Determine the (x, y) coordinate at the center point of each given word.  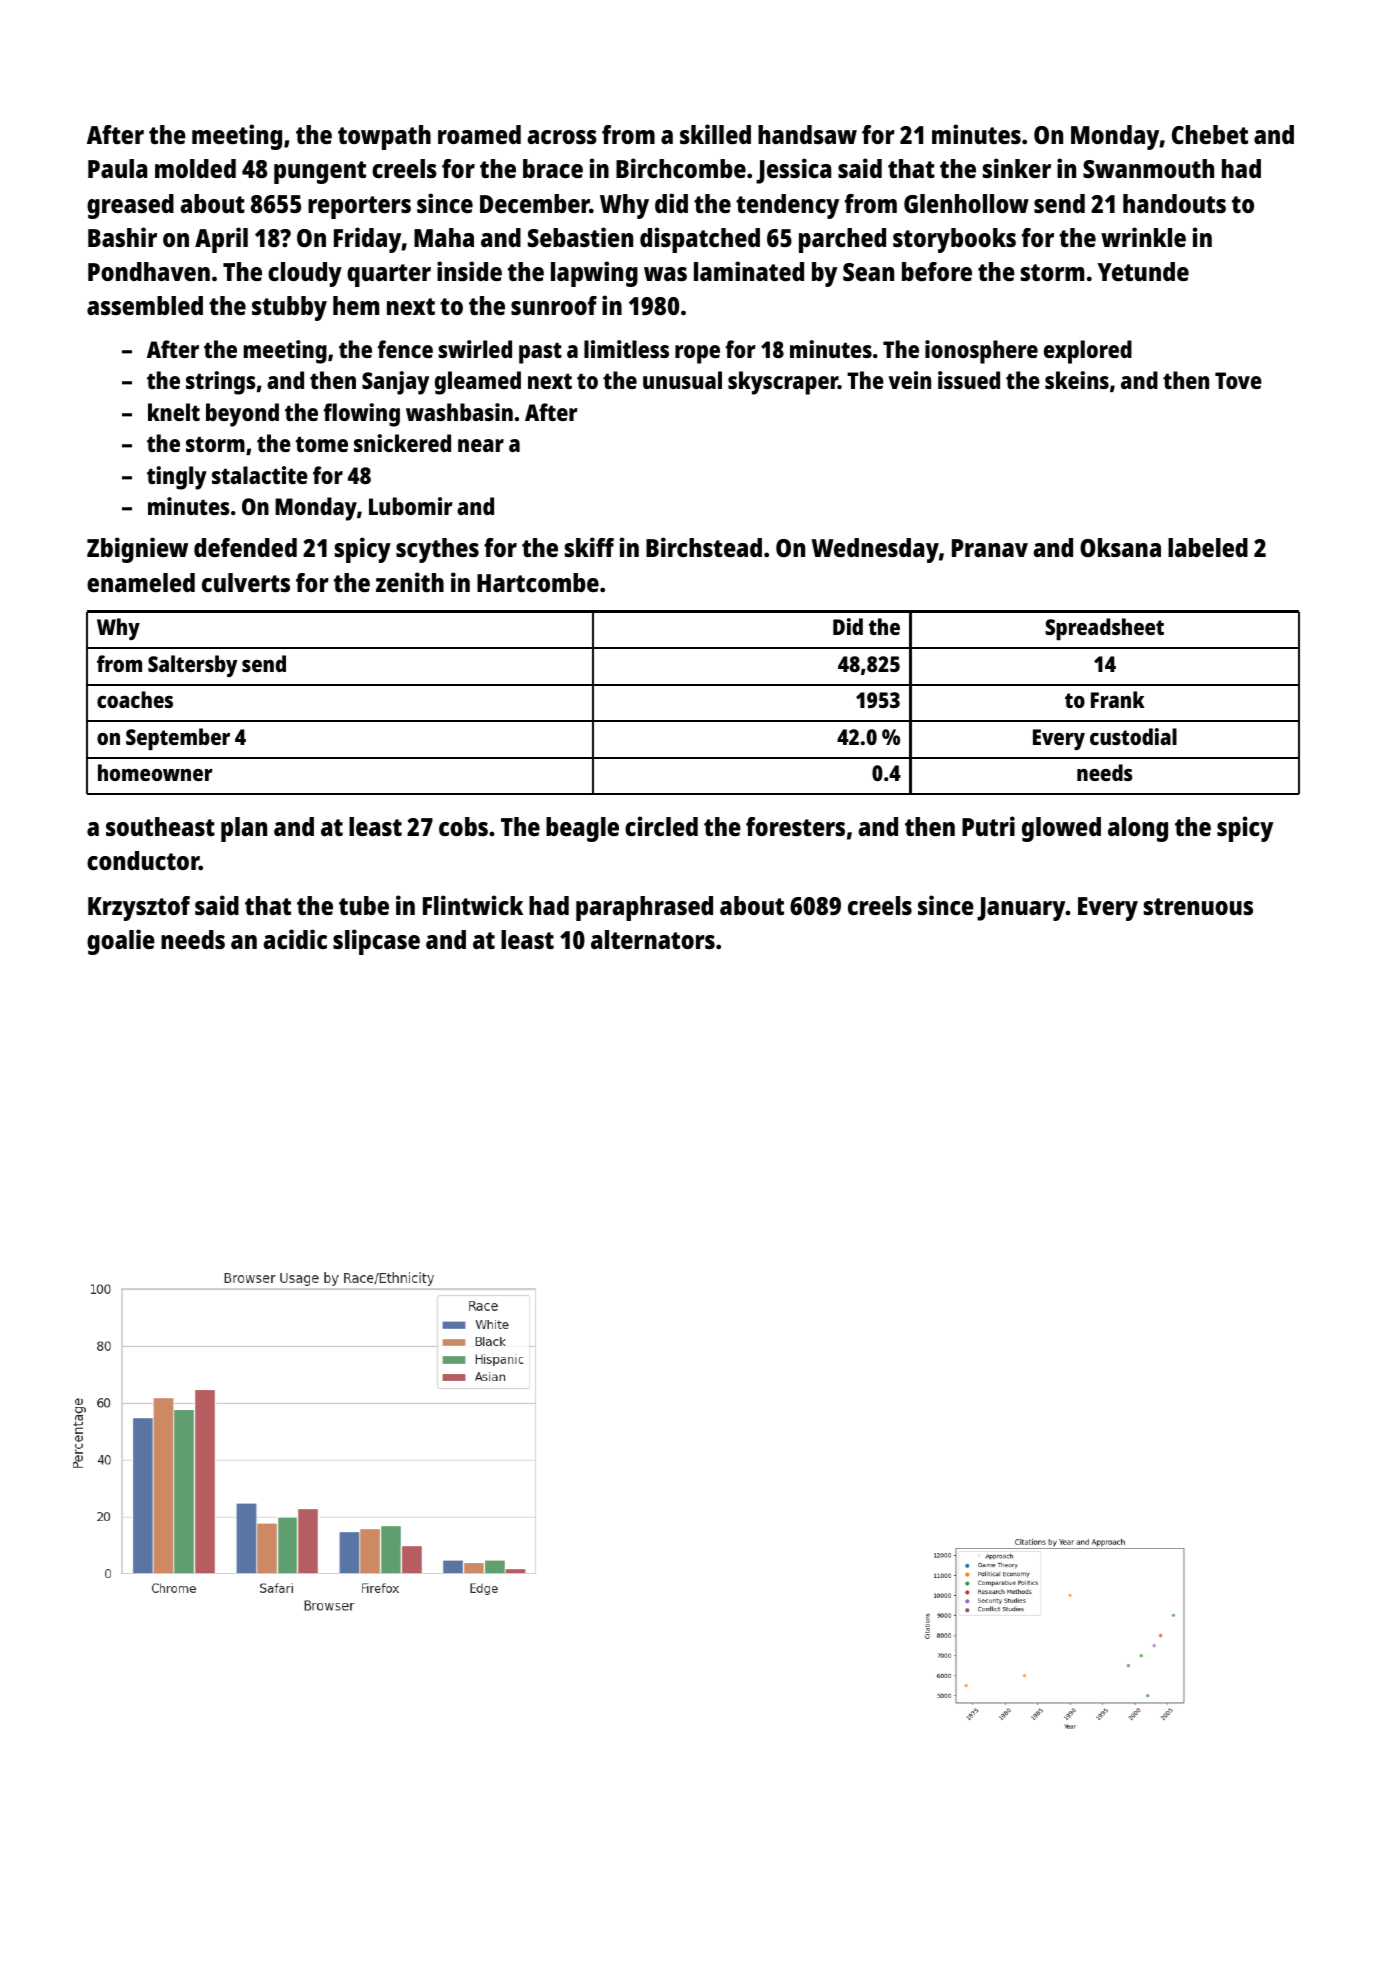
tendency (787, 206)
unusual (682, 380)
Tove (1238, 380)
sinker (1017, 168)
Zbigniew (137, 550)
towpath (384, 137)
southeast (160, 826)
